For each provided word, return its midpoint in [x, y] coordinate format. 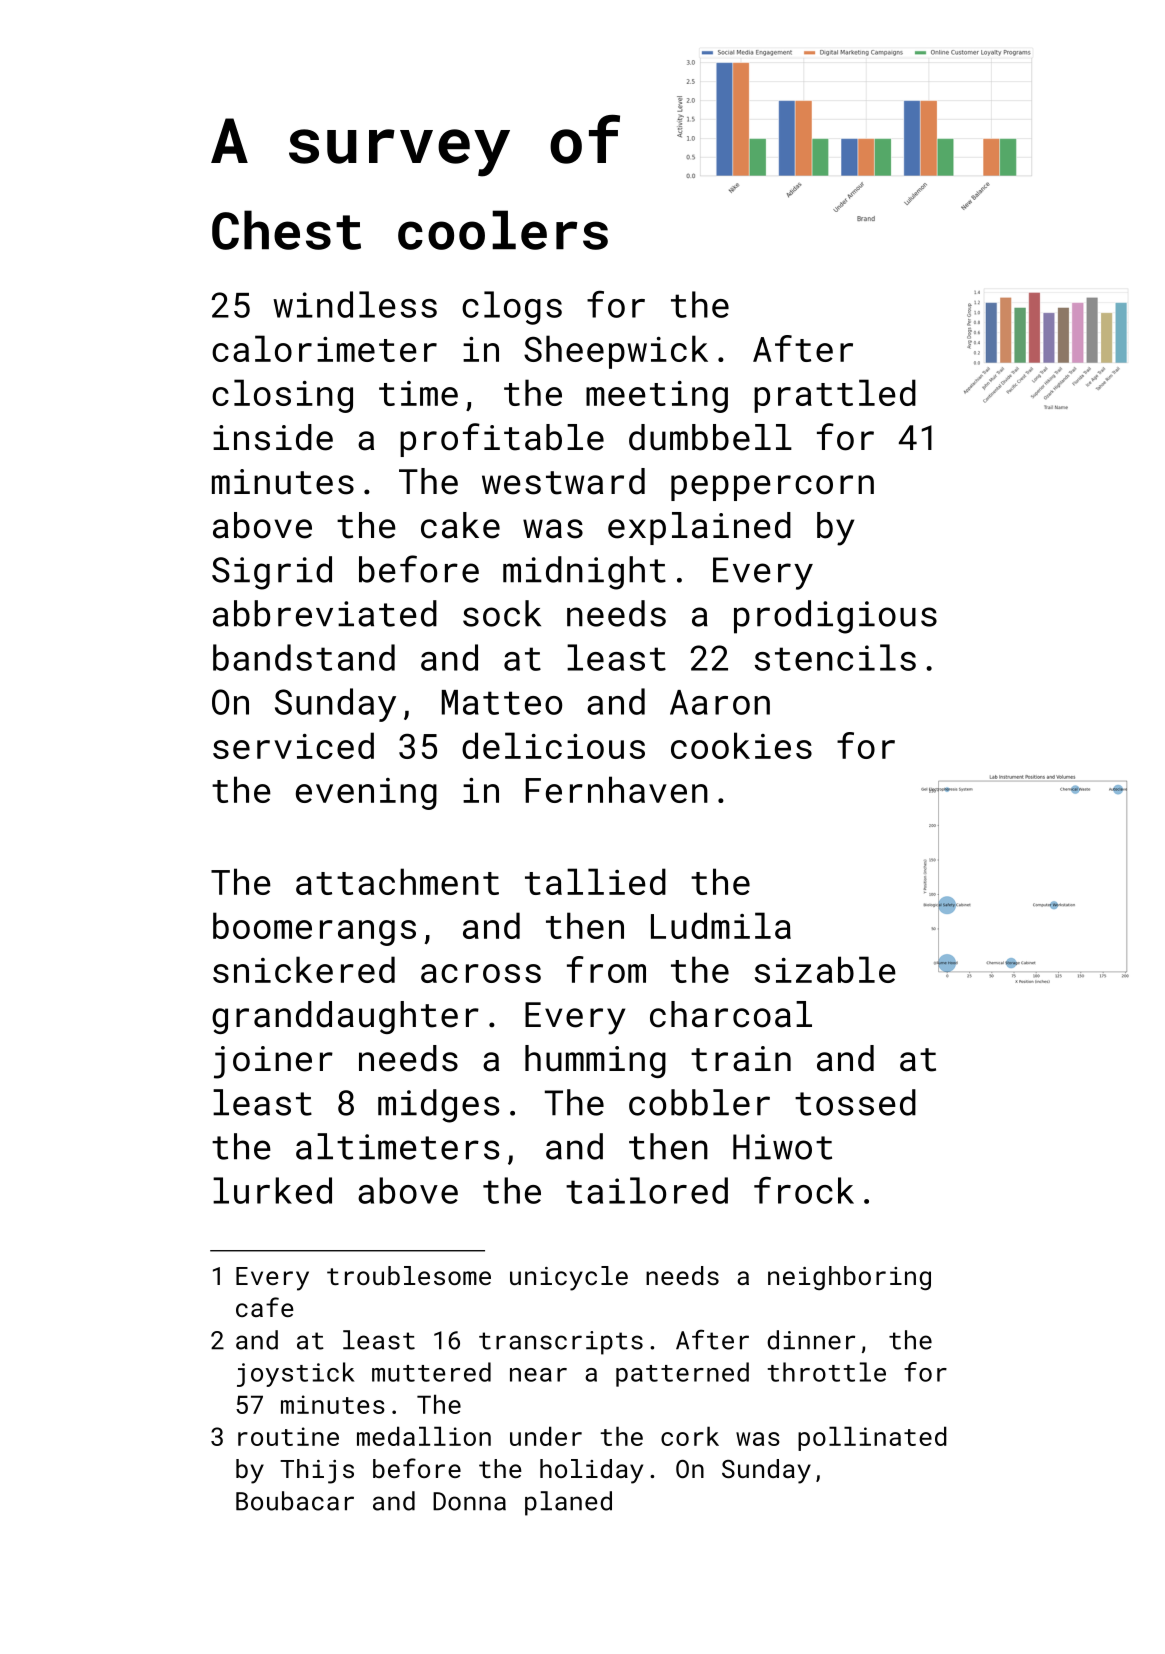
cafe [265, 1307]
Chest [286, 230]
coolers [503, 230]
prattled [835, 396]
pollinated [872, 1438]
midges [438, 1106]
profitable [502, 440]
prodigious [835, 617]
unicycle [569, 1278]
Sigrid [272, 573]
